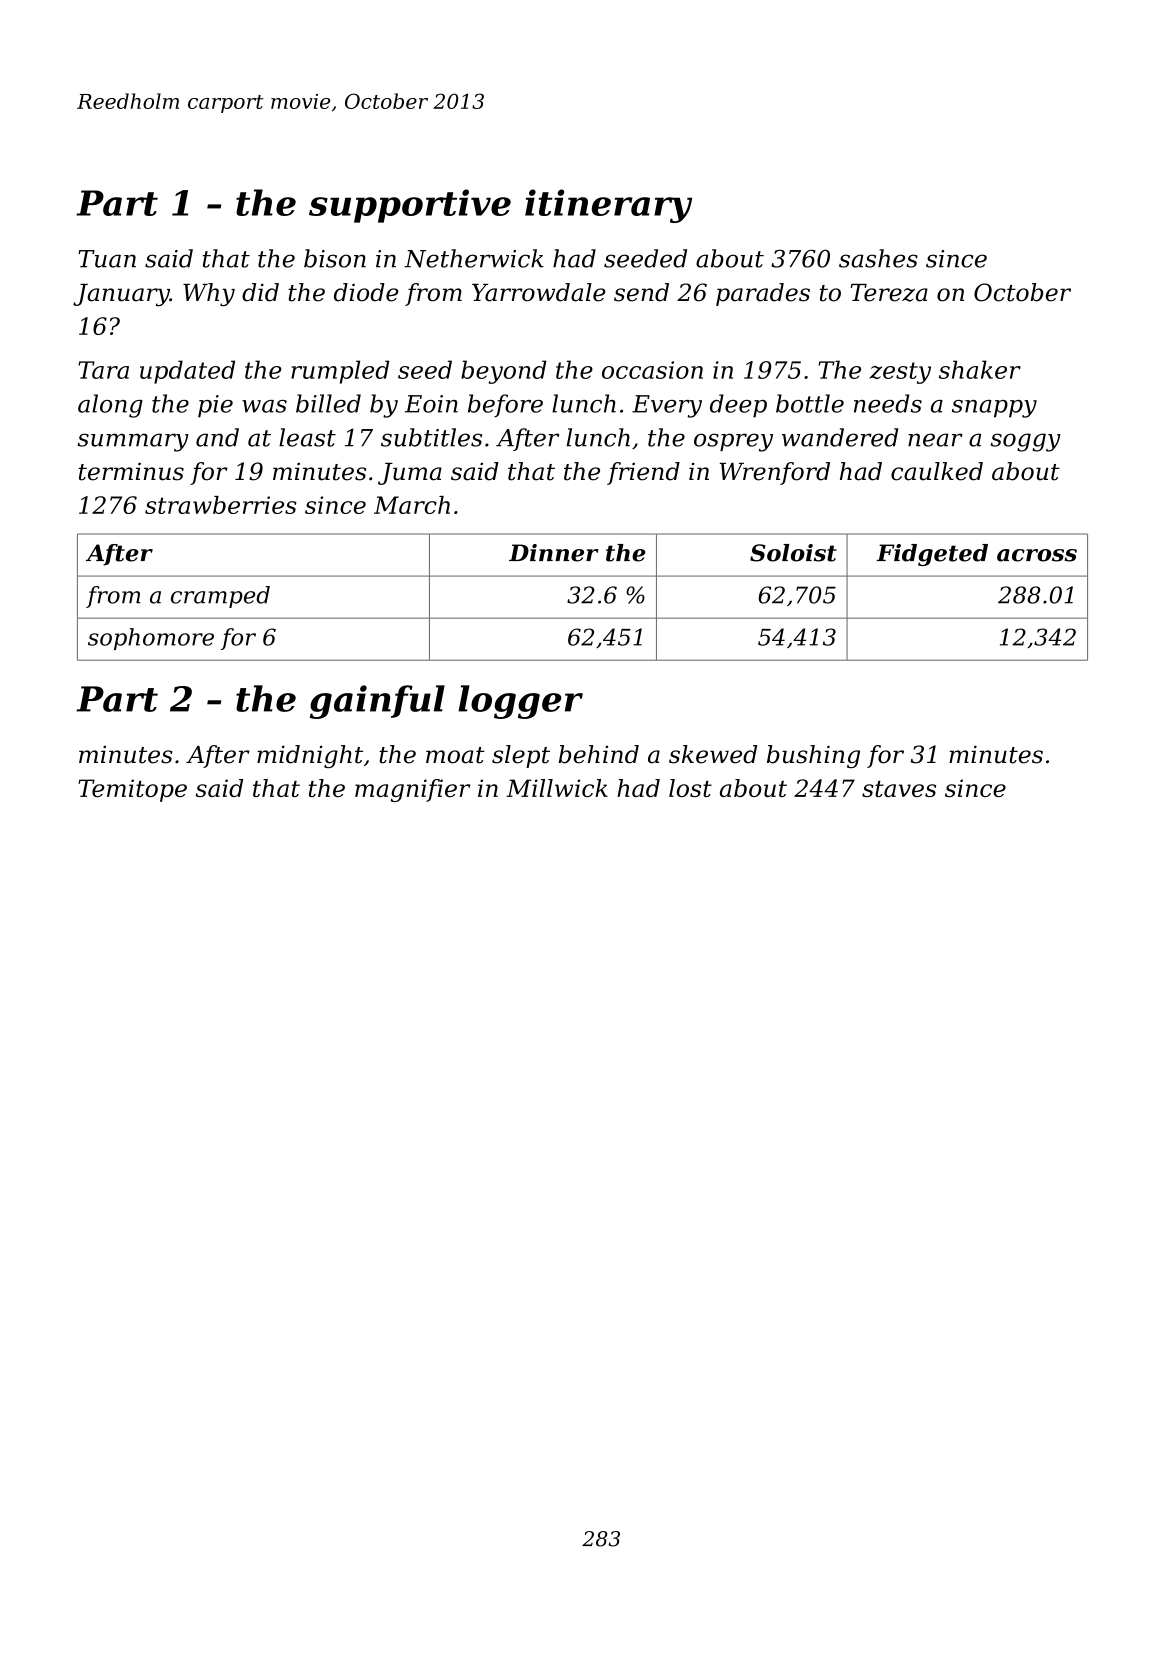 The width and height of the screenshot is (1165, 1654). What do you see at coordinates (690, 788) in the screenshot?
I see `lost` at bounding box center [690, 788].
